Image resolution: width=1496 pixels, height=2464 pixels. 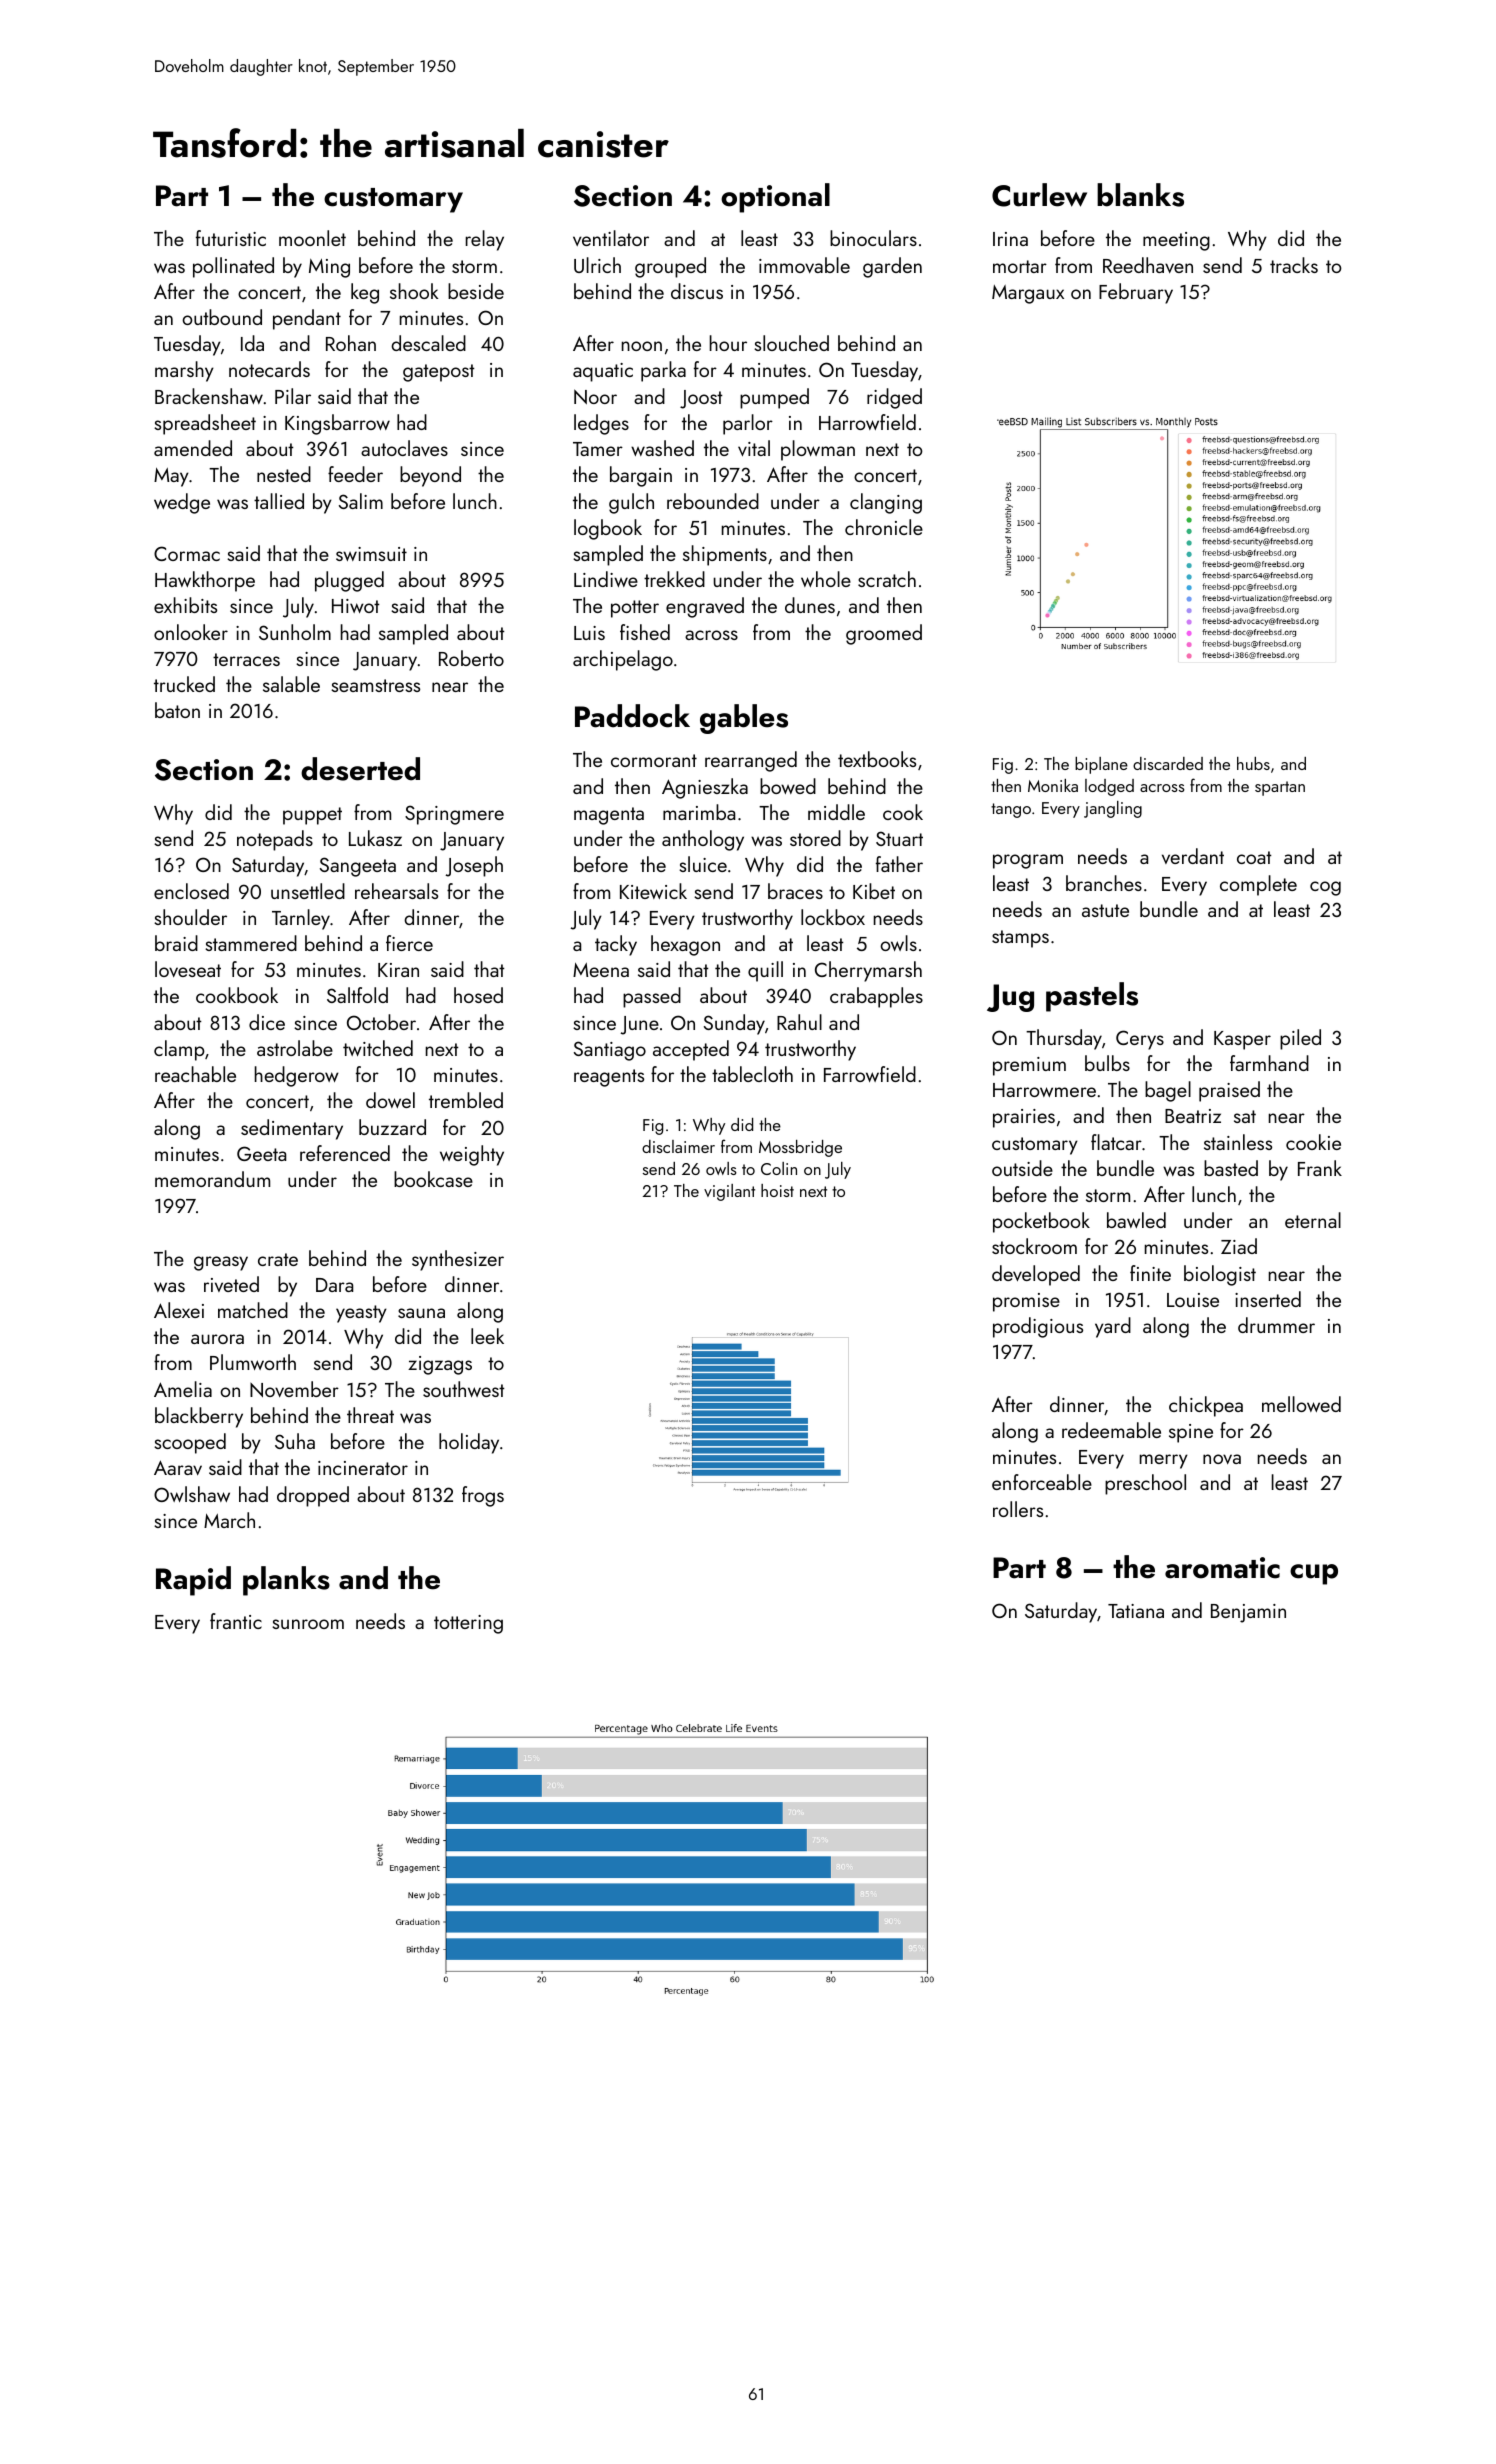 What do you see at coordinates (884, 634) in the screenshot?
I see `groomed` at bounding box center [884, 634].
